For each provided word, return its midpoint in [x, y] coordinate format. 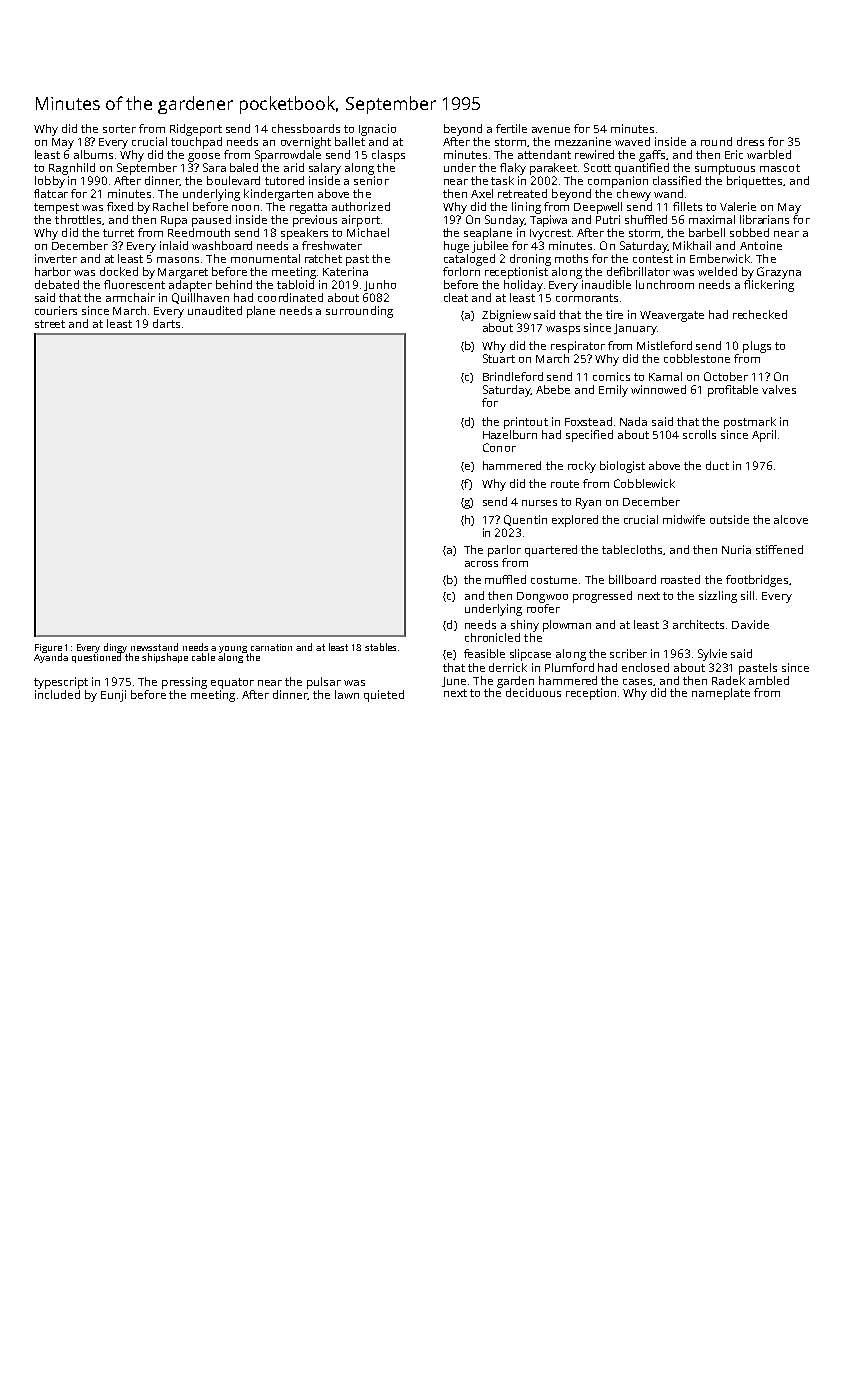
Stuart [499, 358]
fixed [120, 206]
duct [717, 465]
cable [203, 657]
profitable [733, 391]
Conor [499, 447]
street [50, 324]
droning [530, 260]
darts [166, 323]
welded [717, 271]
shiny [525, 626]
